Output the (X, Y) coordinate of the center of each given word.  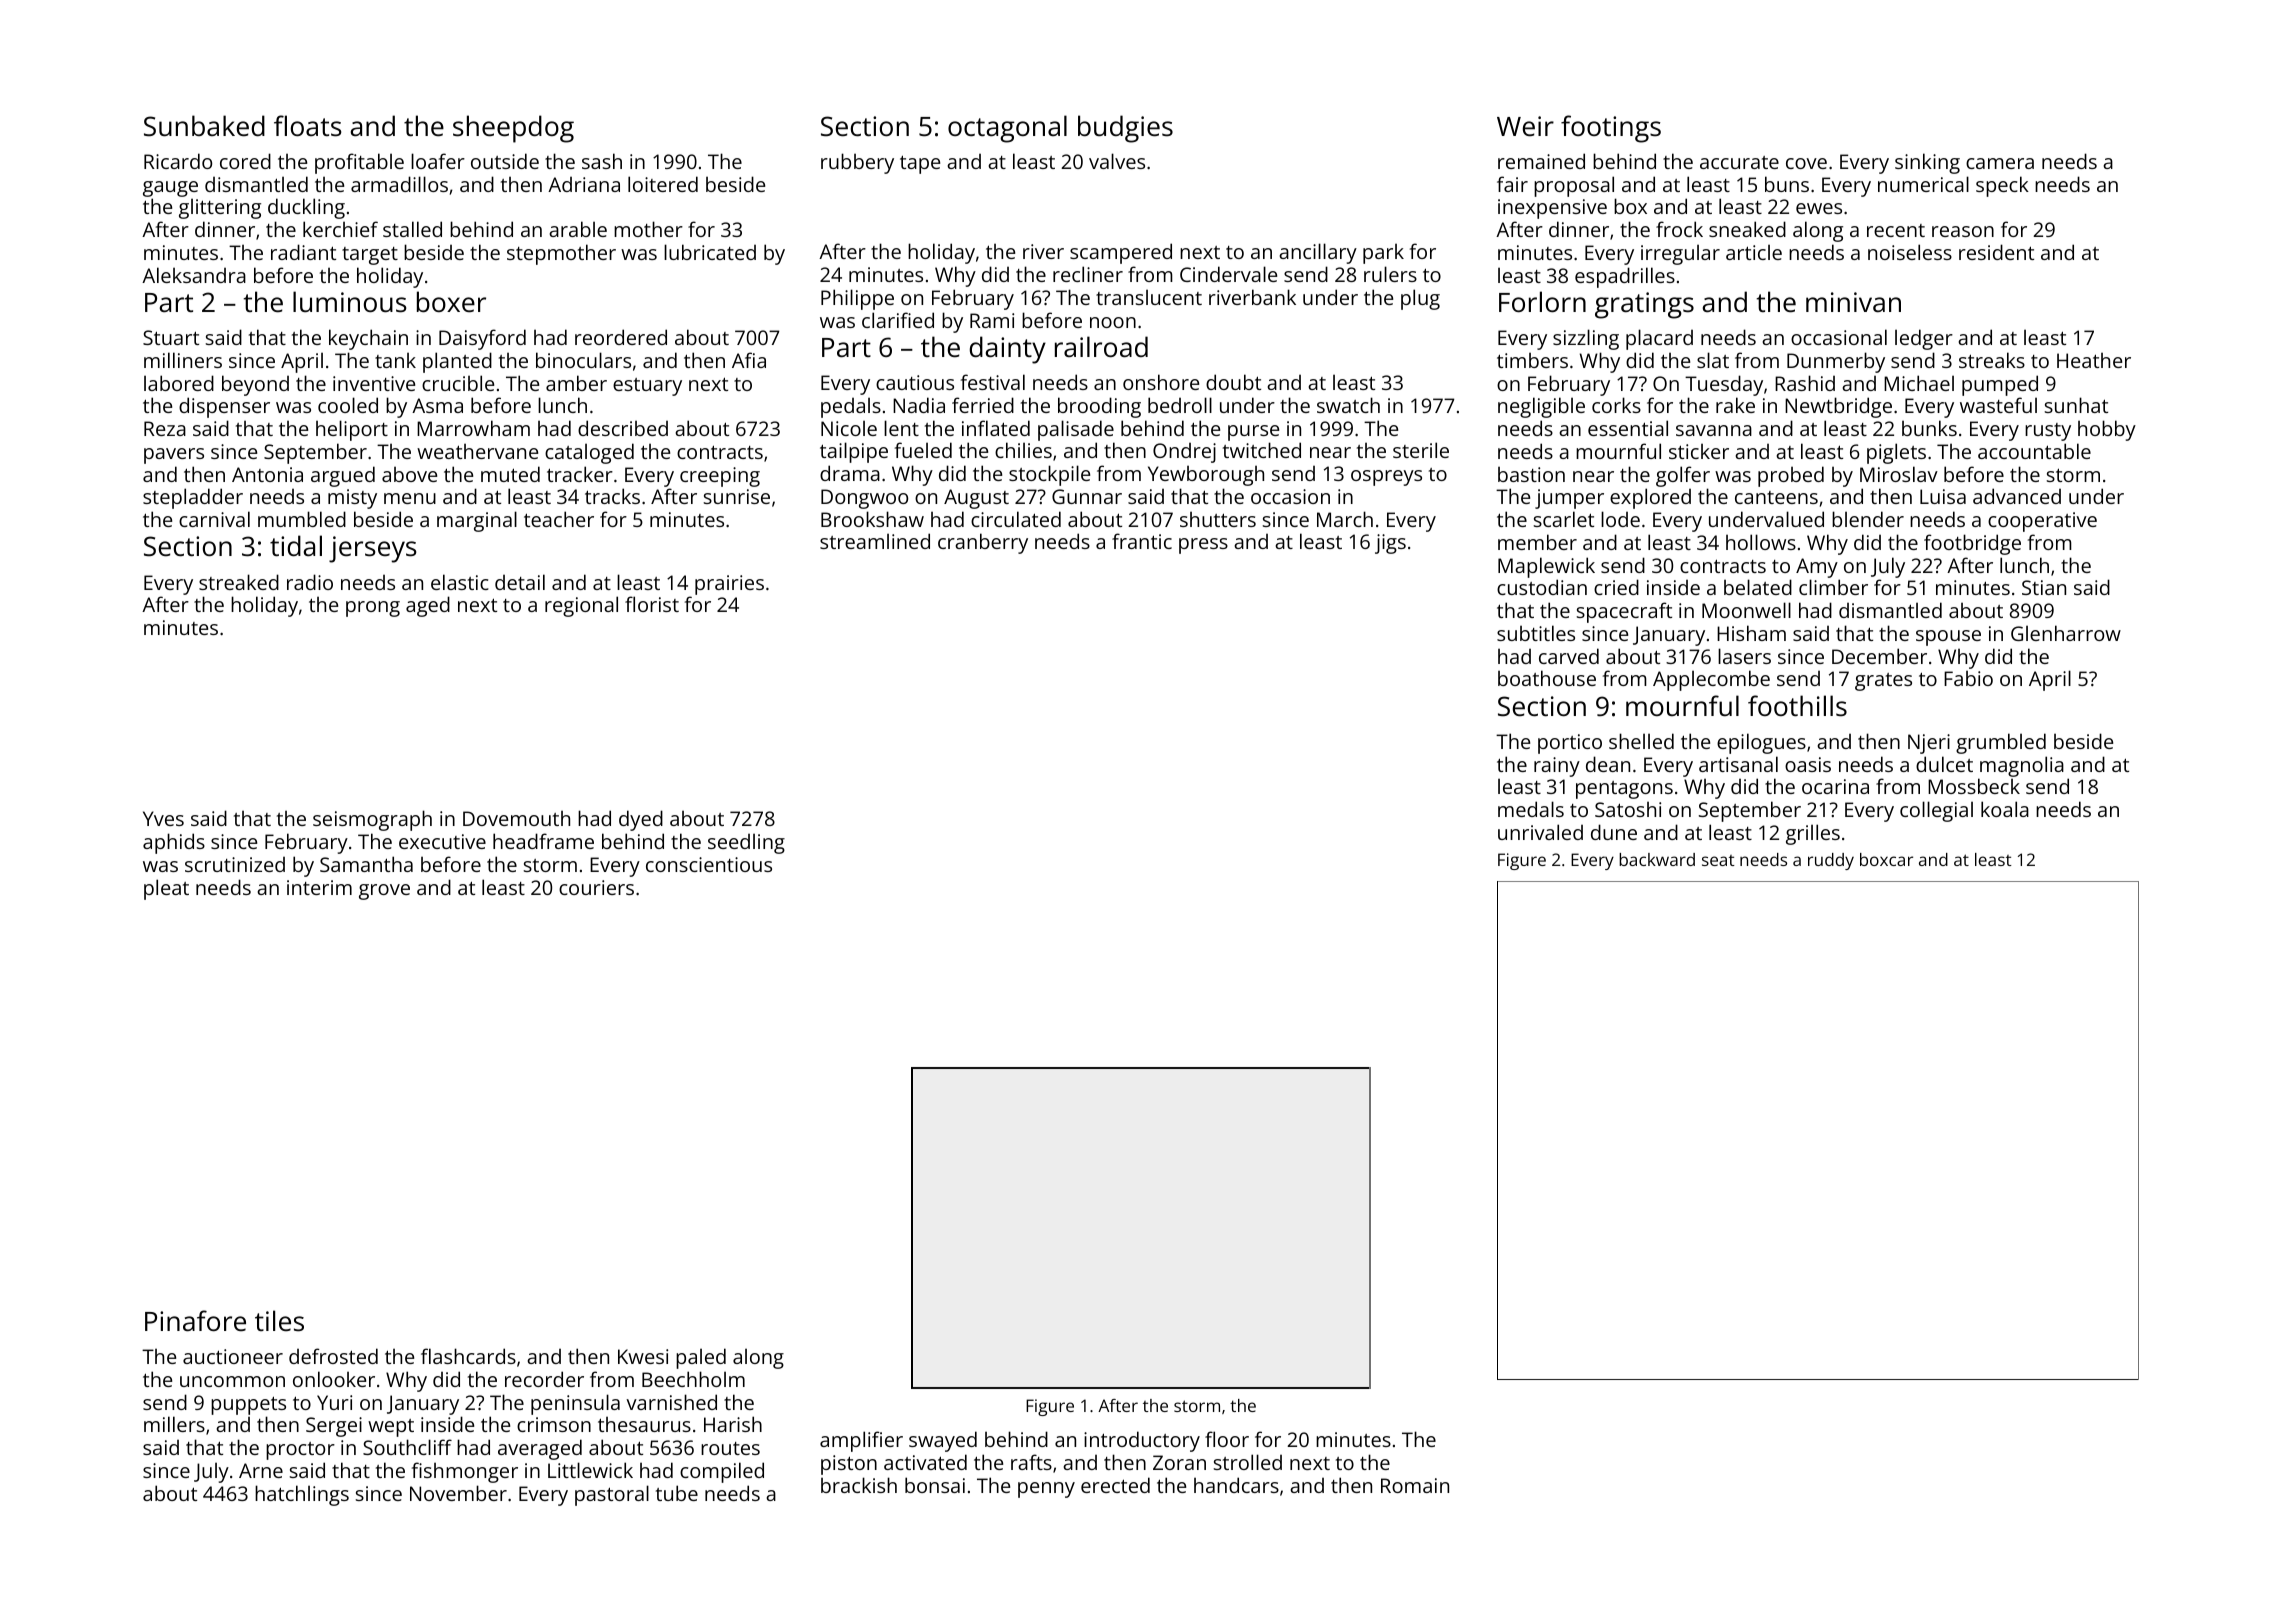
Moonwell (1746, 610)
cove (1806, 163)
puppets (248, 1405)
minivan (1853, 302)
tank (395, 360)
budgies (1125, 129)
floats (308, 126)
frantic (1142, 541)
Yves (163, 818)
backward (1657, 859)
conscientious (709, 864)
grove (384, 892)
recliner (1088, 274)
